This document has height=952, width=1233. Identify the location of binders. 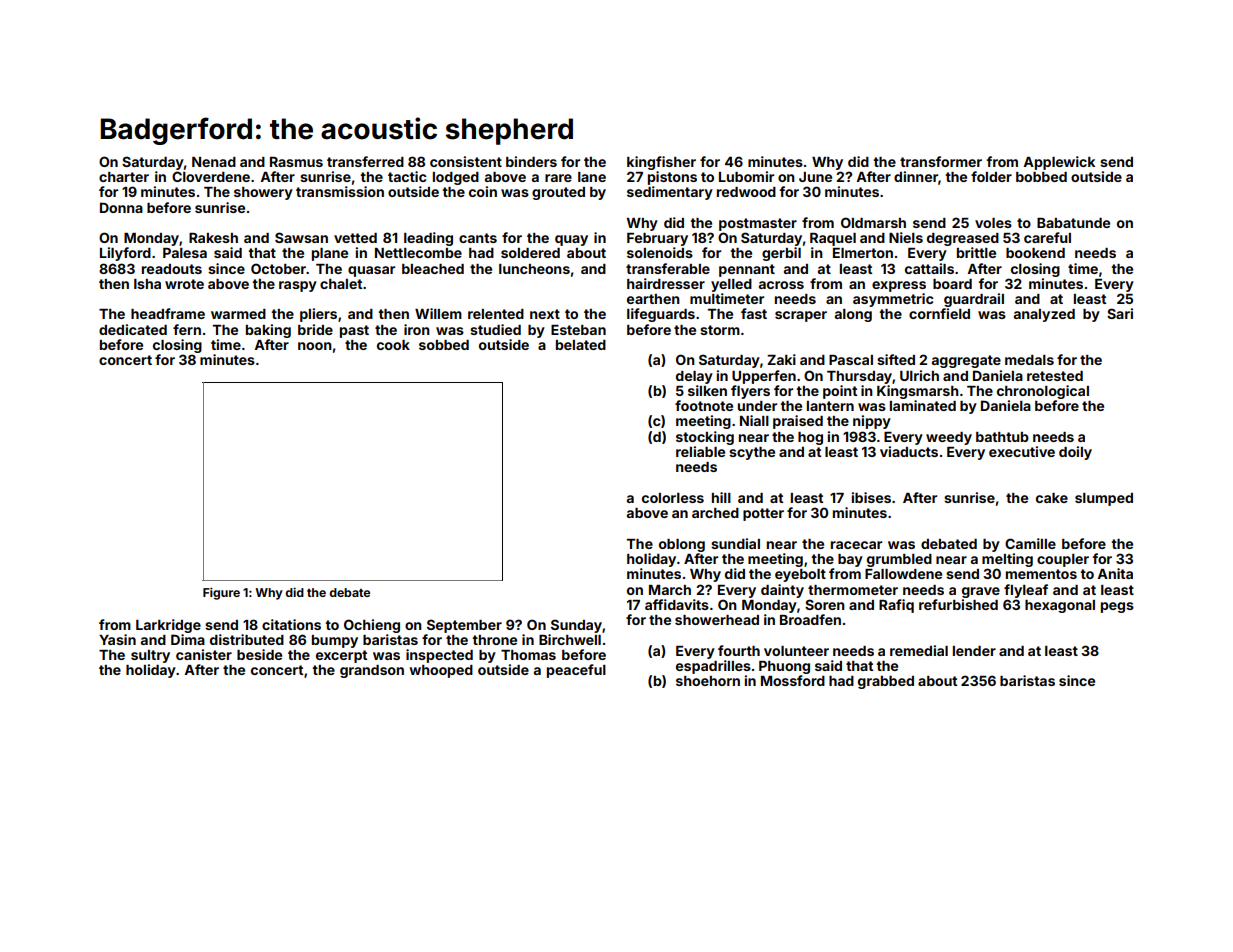
(531, 161).
